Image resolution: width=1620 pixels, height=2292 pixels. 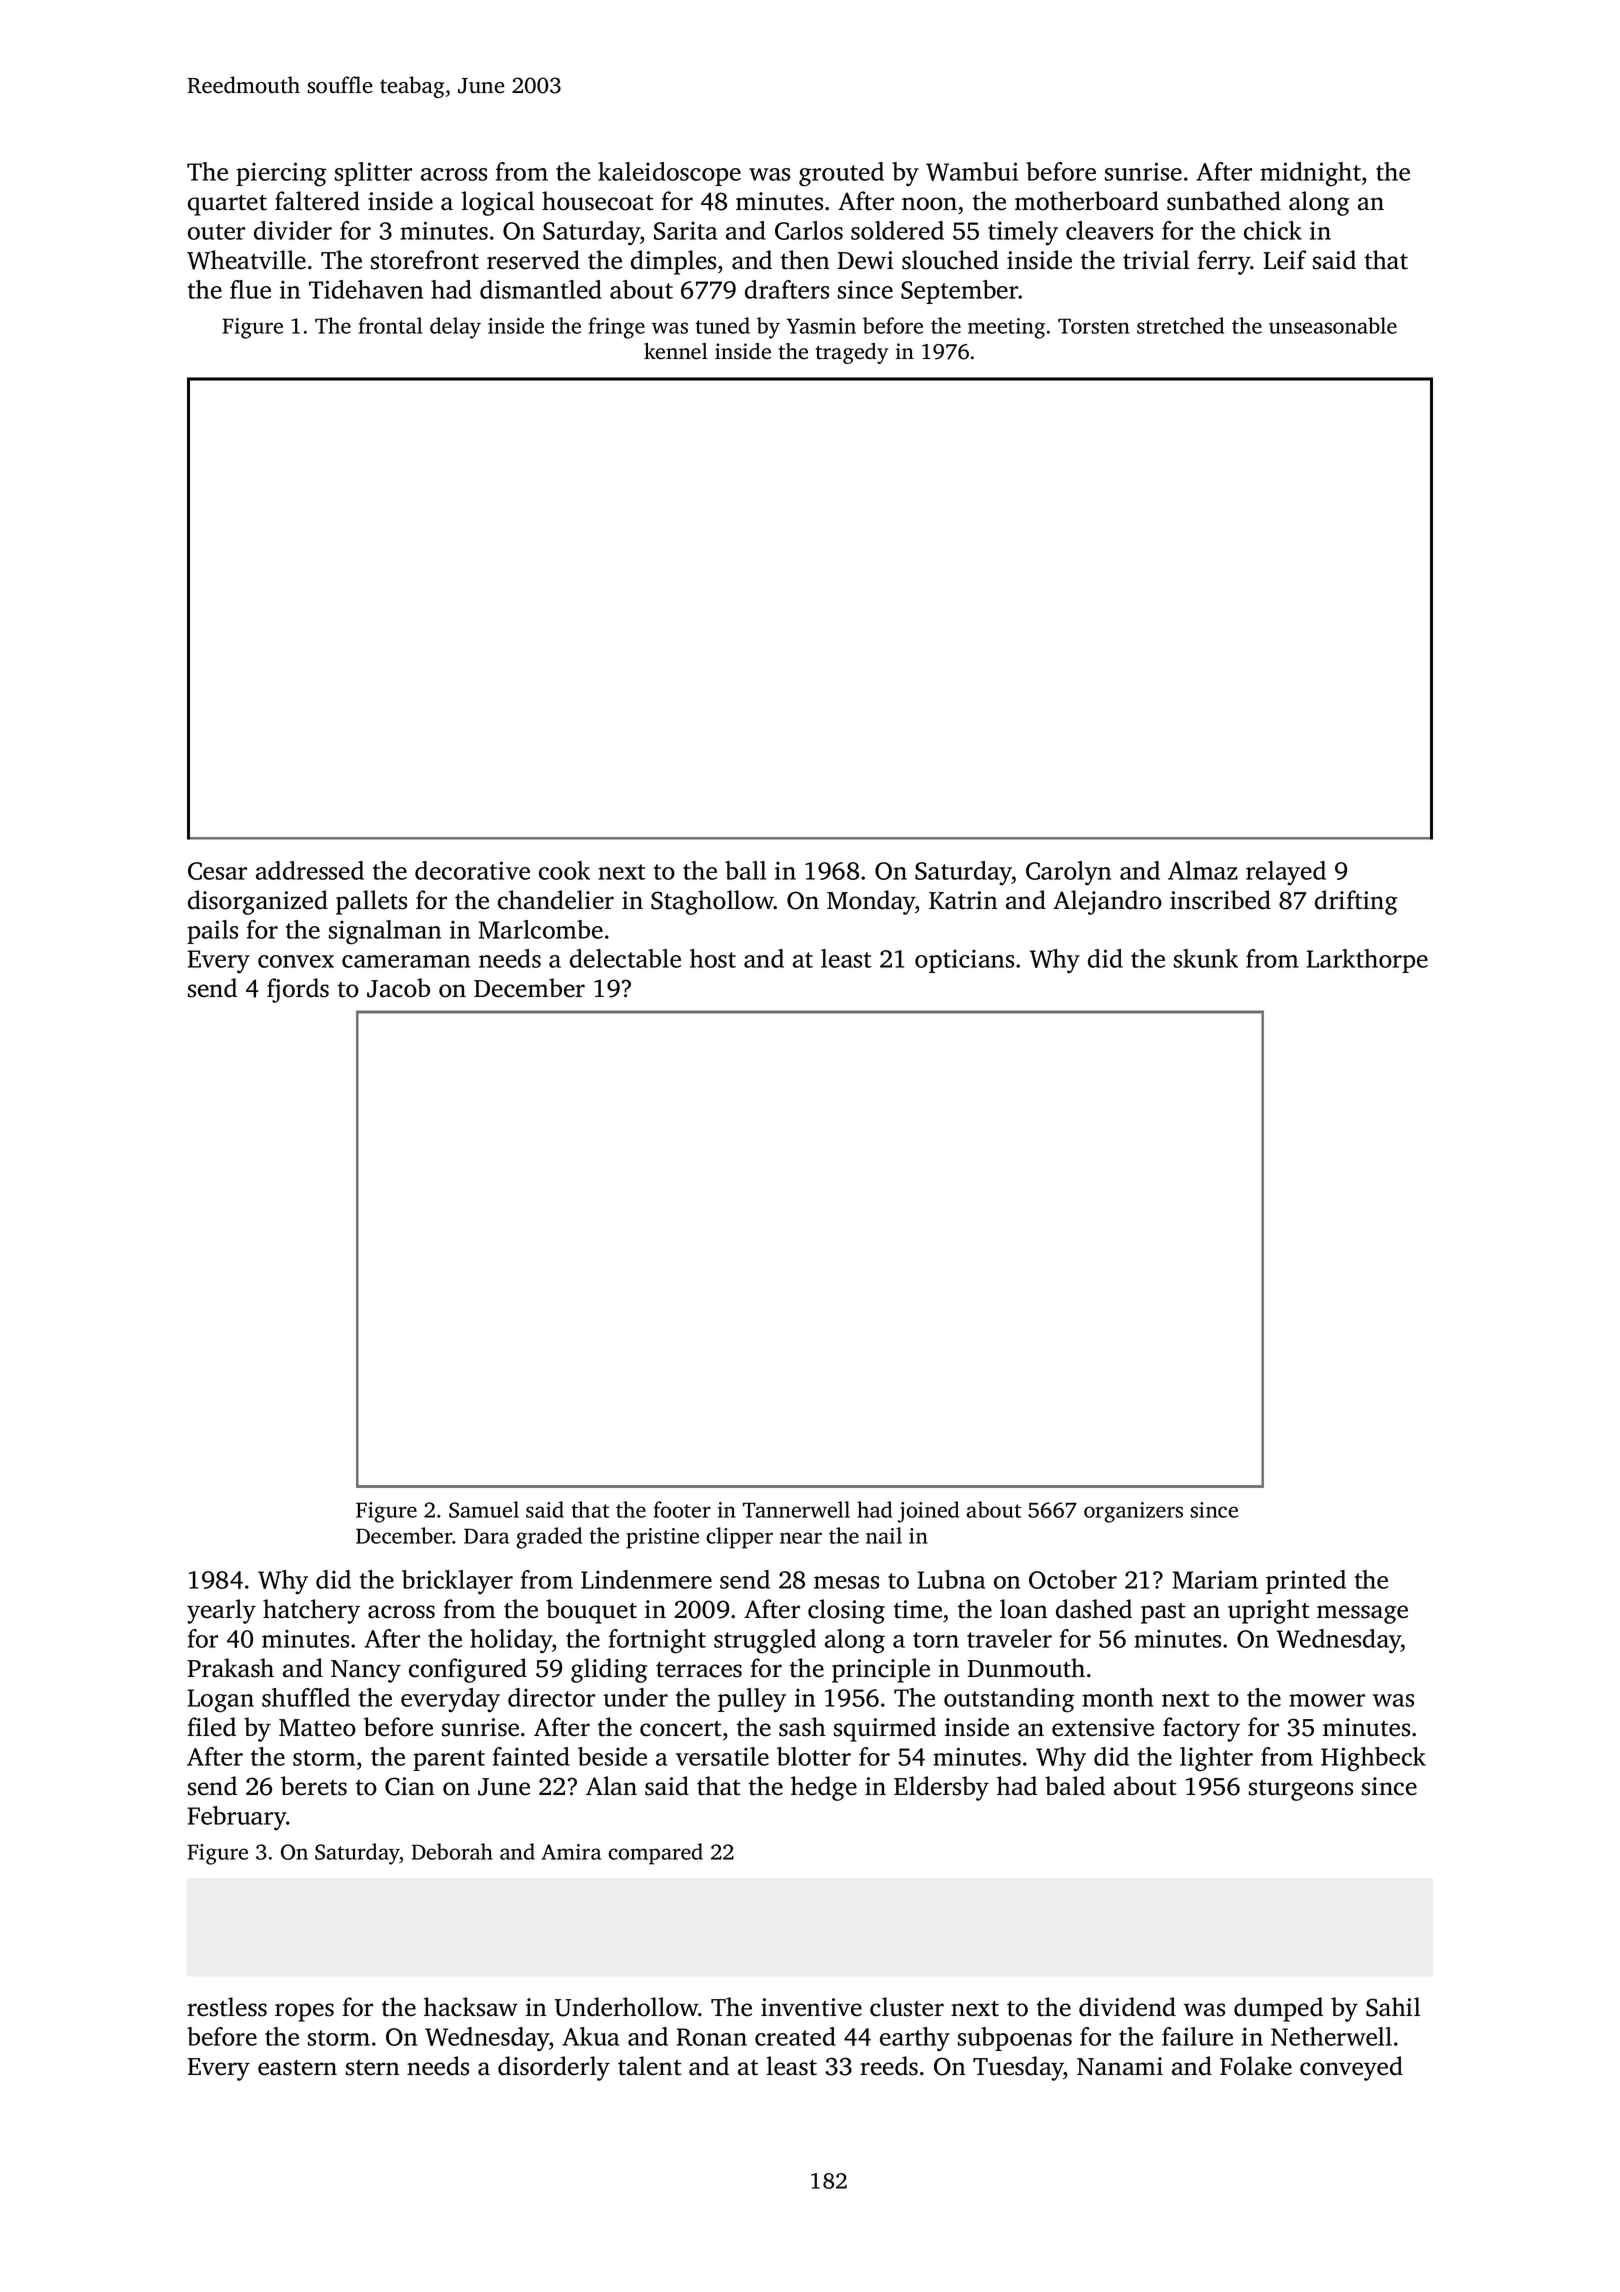 I want to click on Torsten, so click(x=1094, y=326).
